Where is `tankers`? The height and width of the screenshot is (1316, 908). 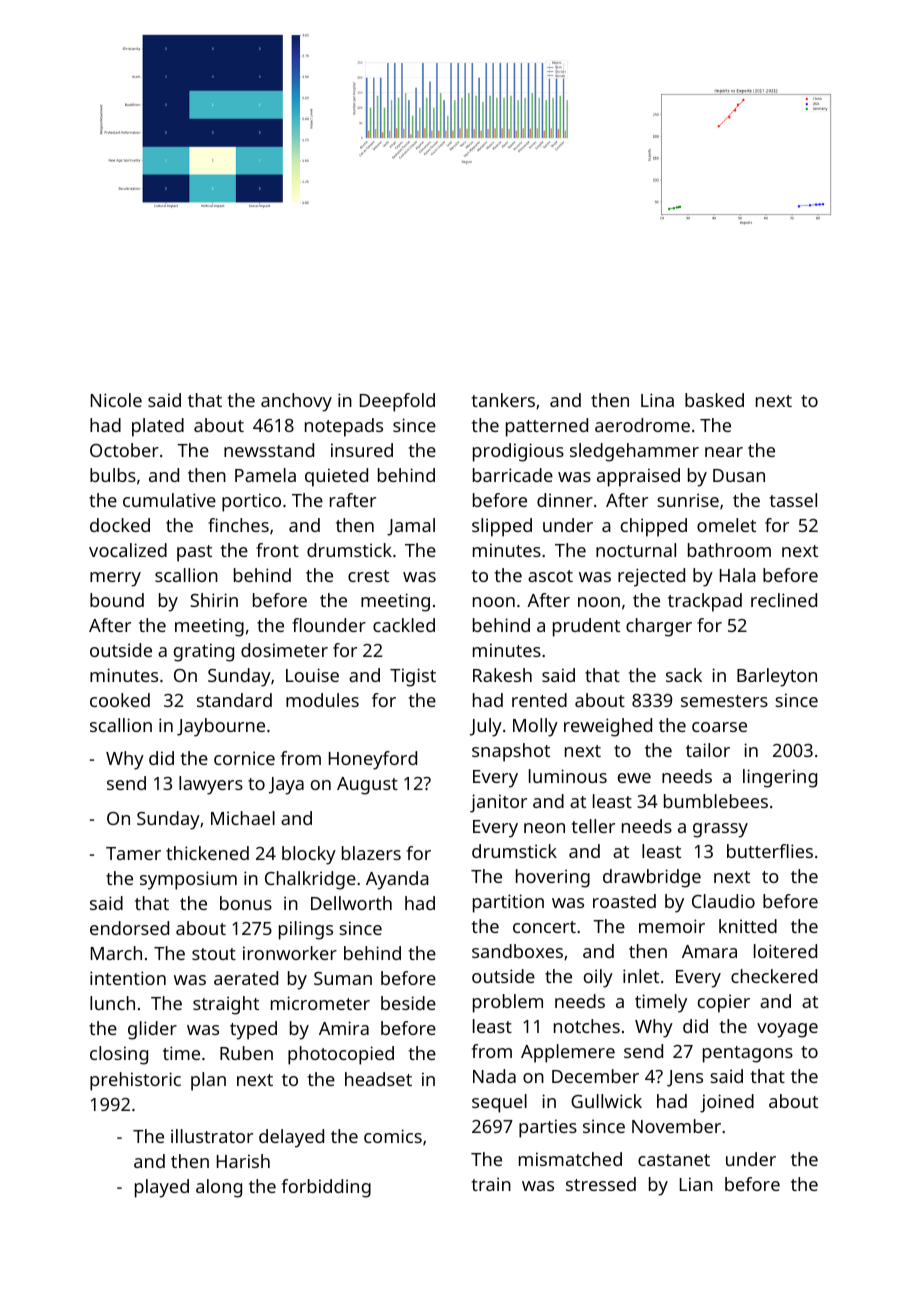
tankers is located at coordinates (503, 400).
